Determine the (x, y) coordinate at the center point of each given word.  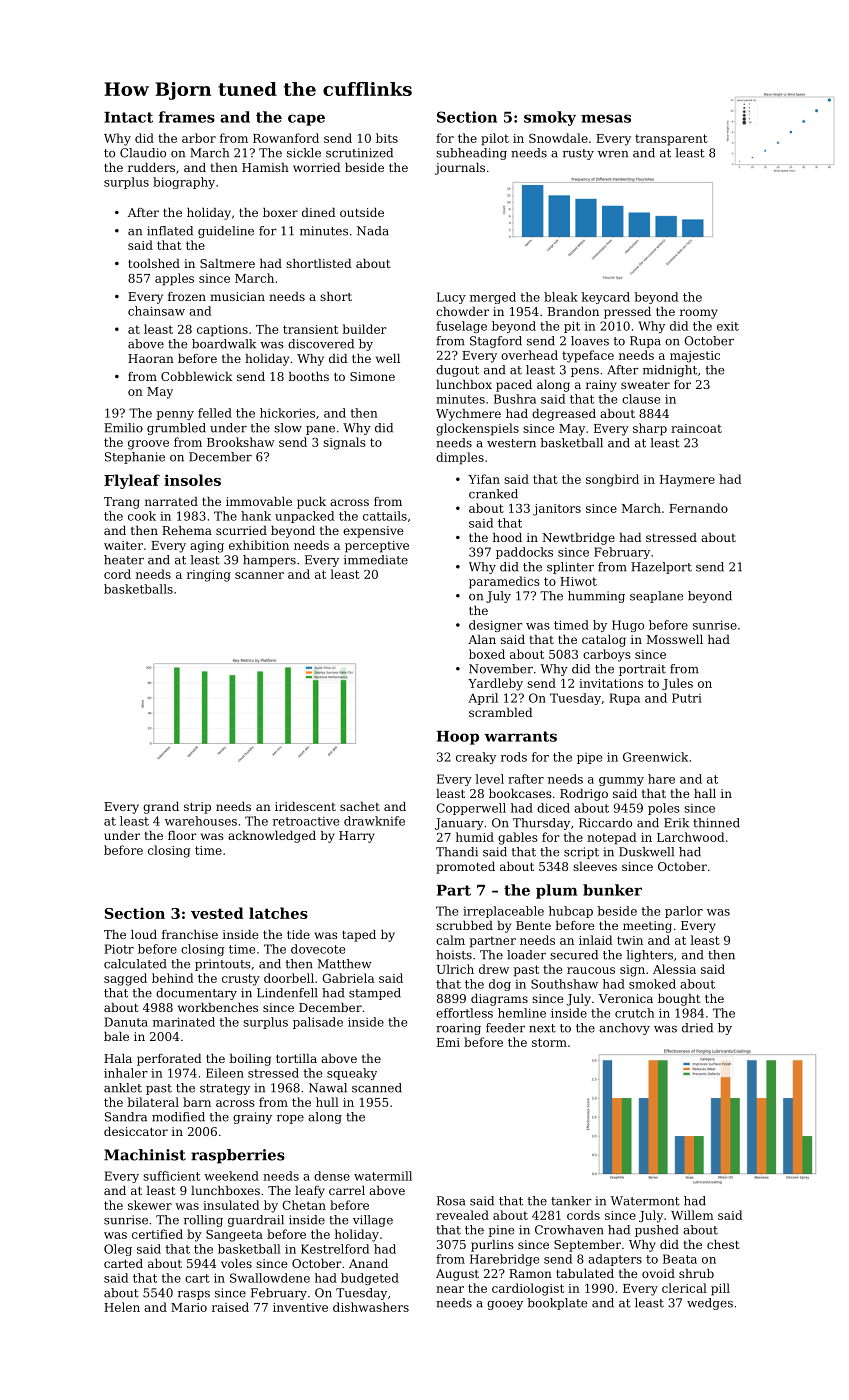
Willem (692, 1215)
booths (308, 376)
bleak (561, 297)
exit (728, 326)
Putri (687, 698)
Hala (118, 1058)
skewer (150, 1205)
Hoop (458, 738)
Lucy (451, 298)
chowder (462, 311)
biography (184, 183)
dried (697, 1028)
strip (197, 808)
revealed (462, 1215)
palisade (318, 1023)
